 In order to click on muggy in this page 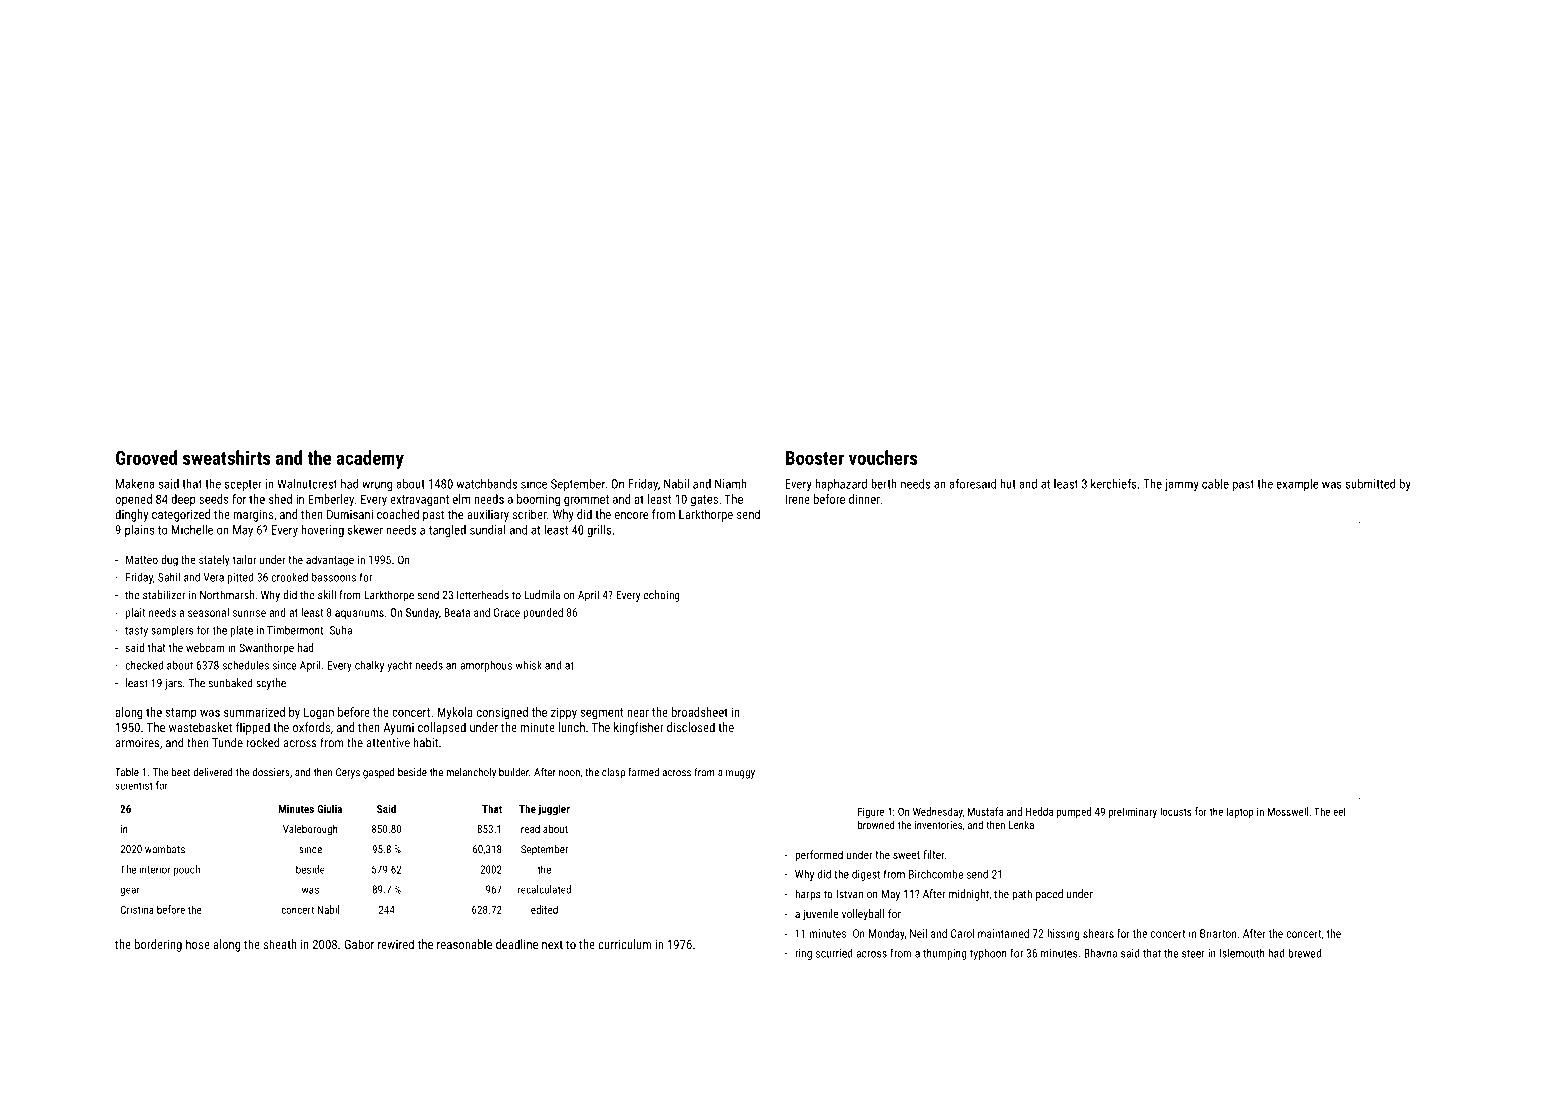, I will do `click(740, 774)`.
